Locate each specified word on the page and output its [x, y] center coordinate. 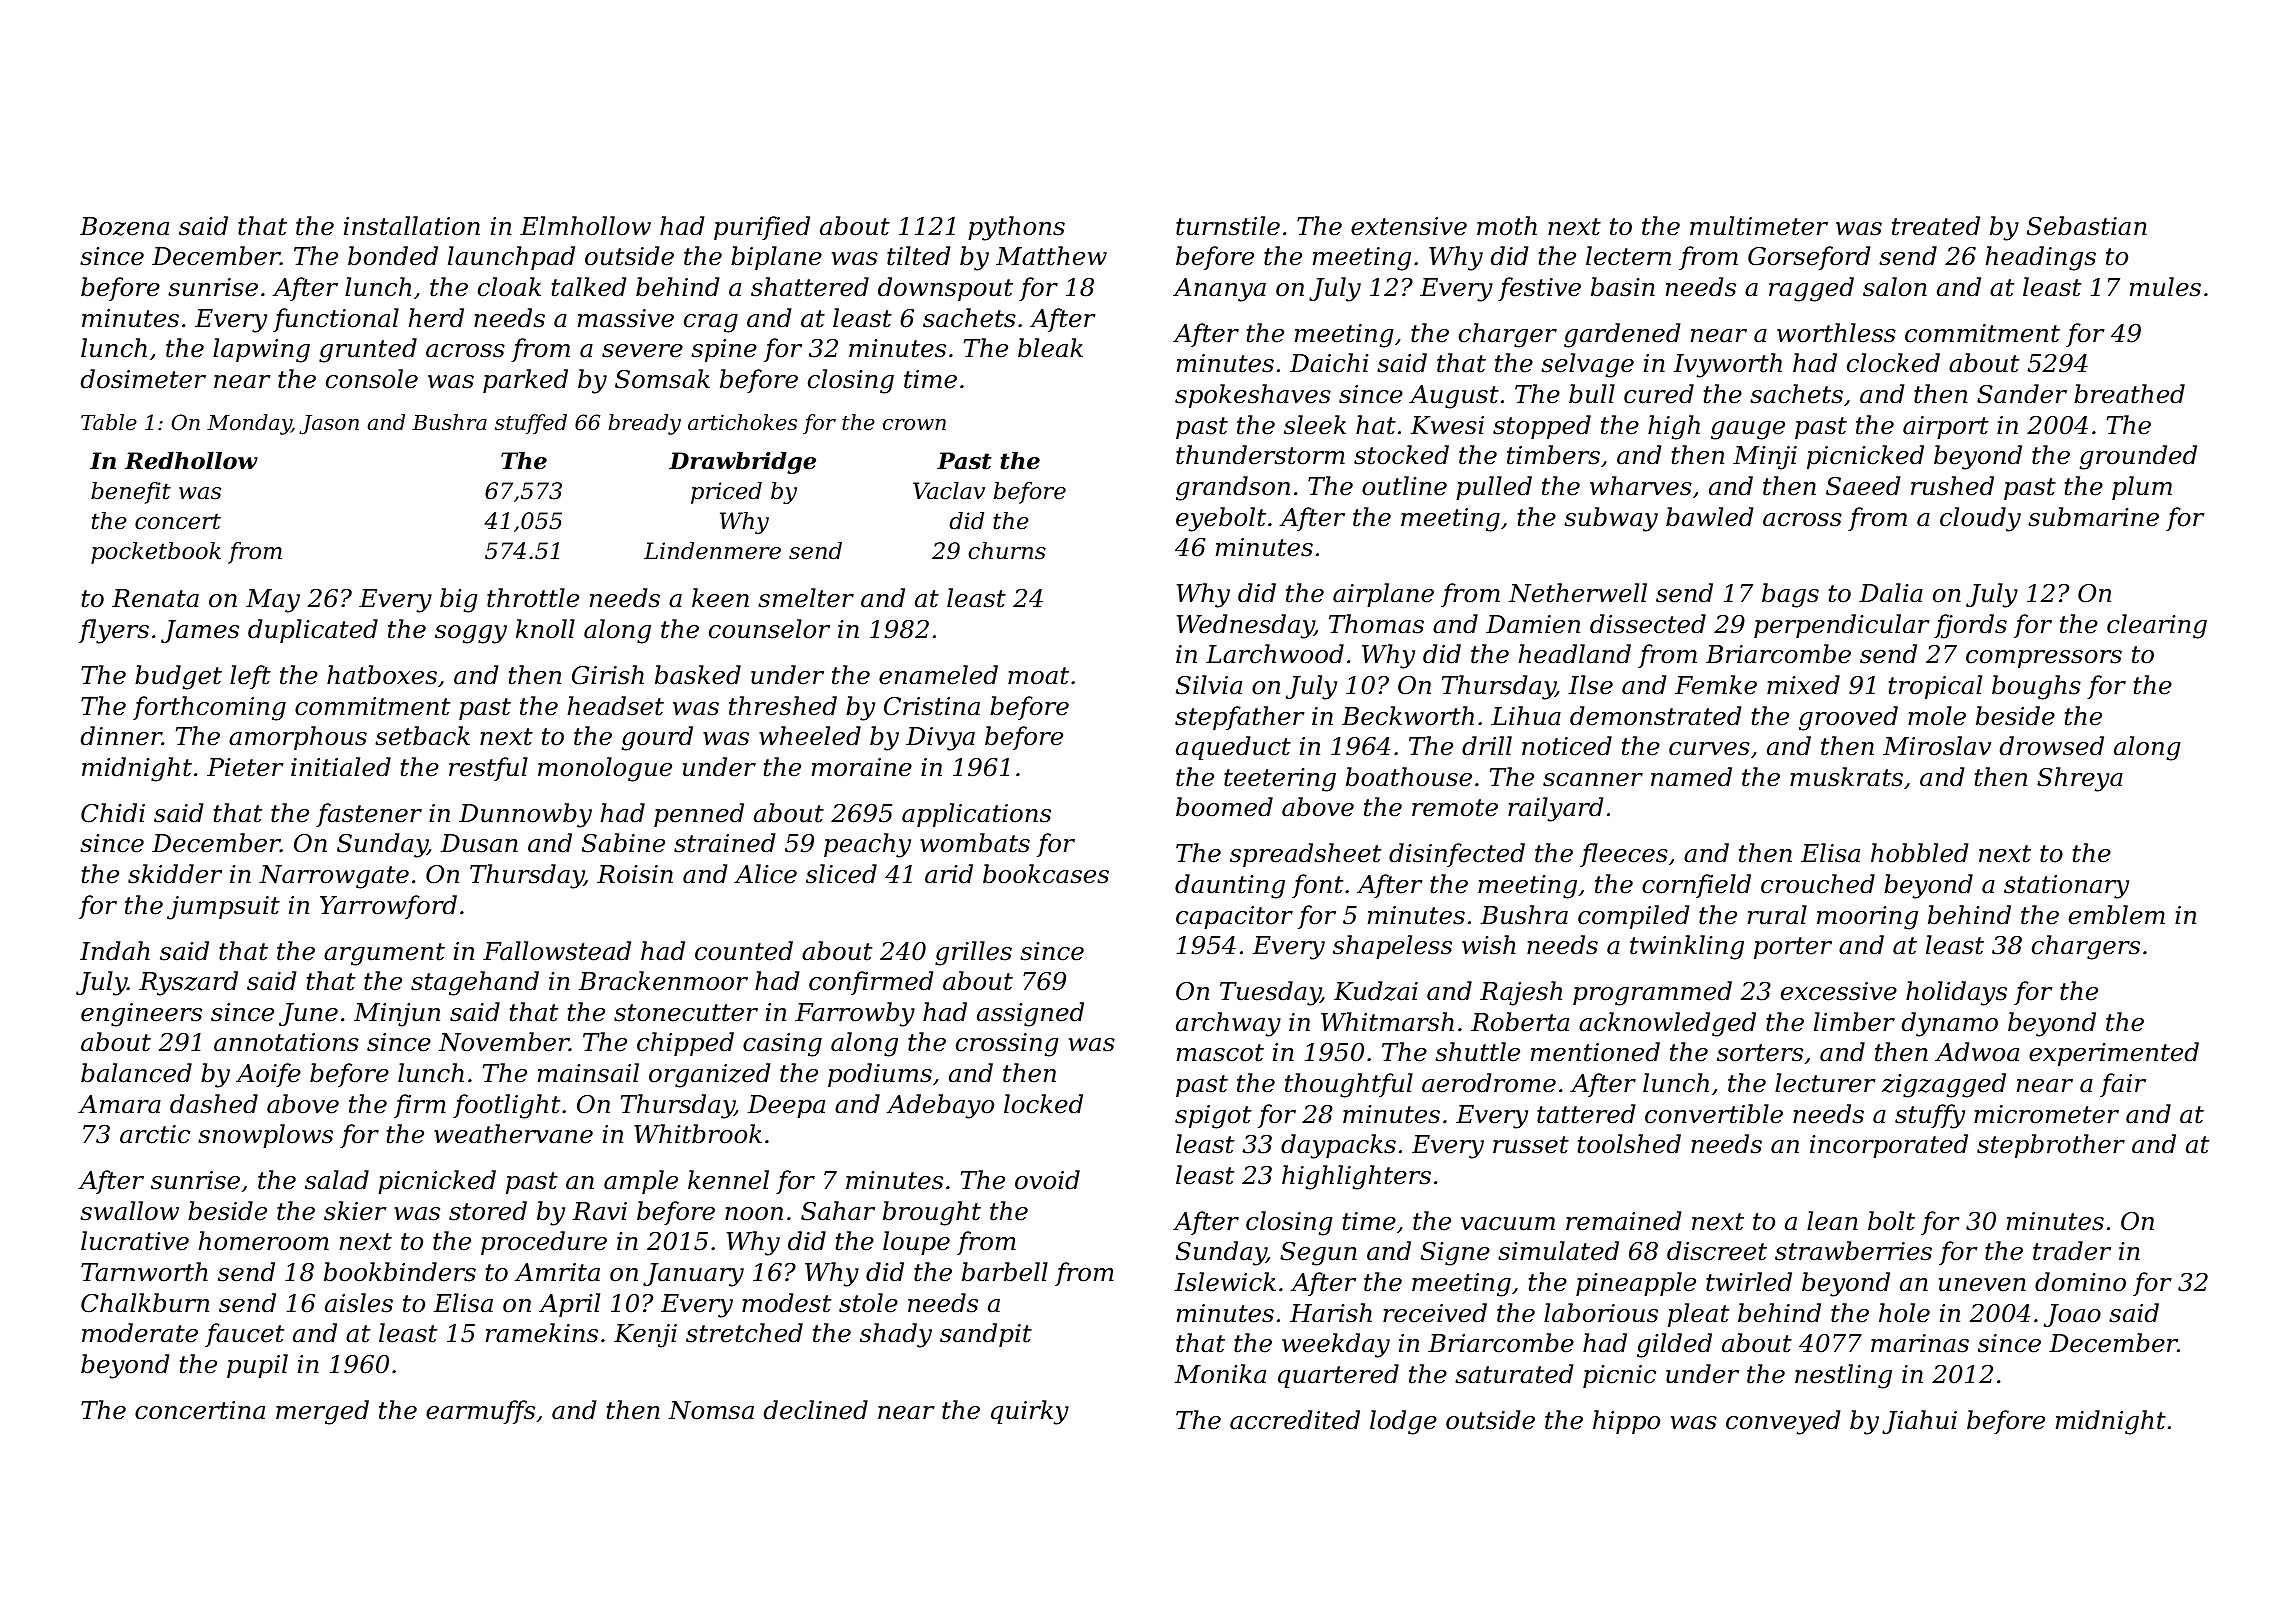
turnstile [1228, 226]
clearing [2157, 626]
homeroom [264, 1241]
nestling [1843, 1376]
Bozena [124, 226]
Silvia [1209, 685]
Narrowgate [334, 877]
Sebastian [2087, 226]
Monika [1220, 1374]
